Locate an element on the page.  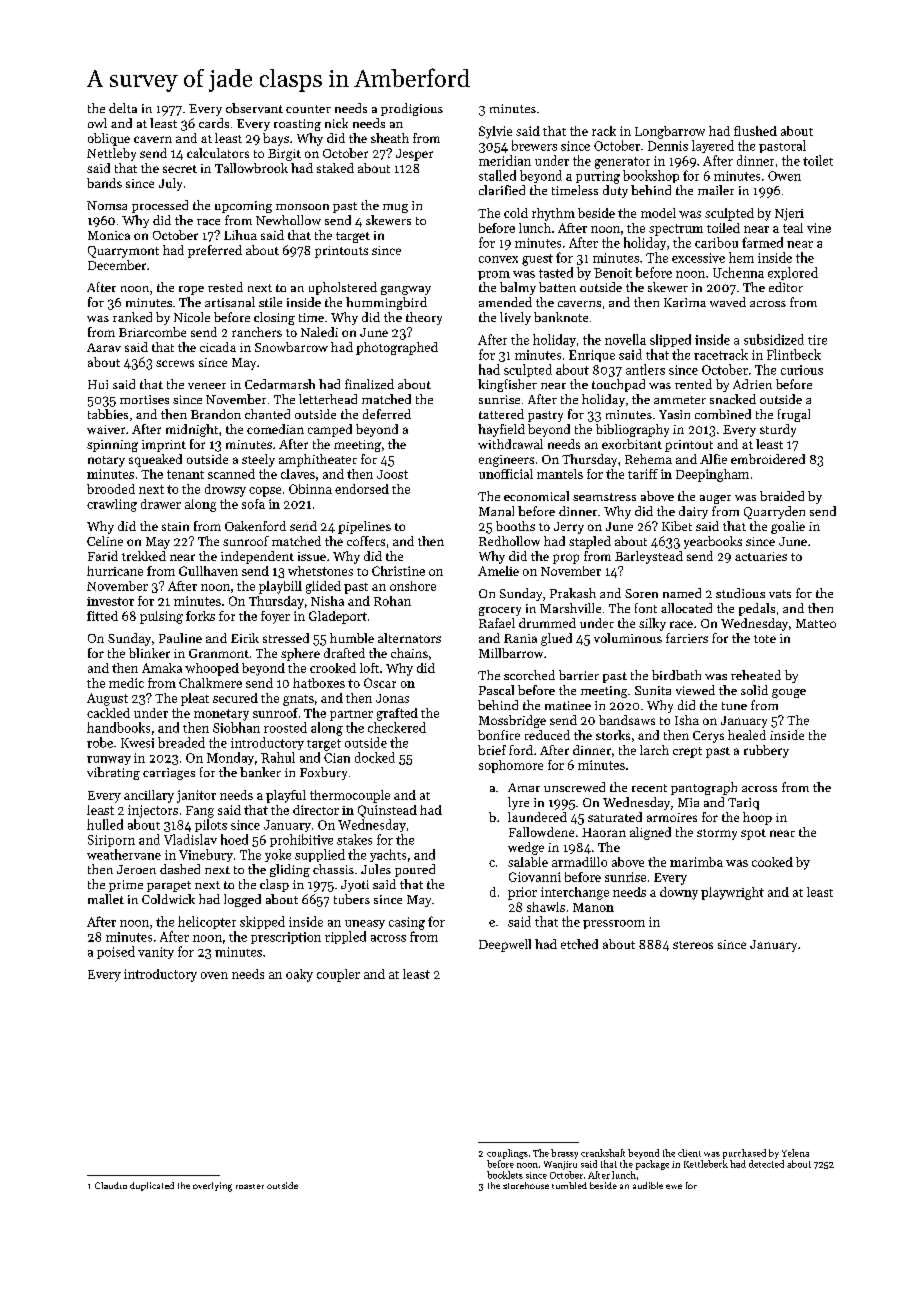
overlying is located at coordinates (212, 1187).
